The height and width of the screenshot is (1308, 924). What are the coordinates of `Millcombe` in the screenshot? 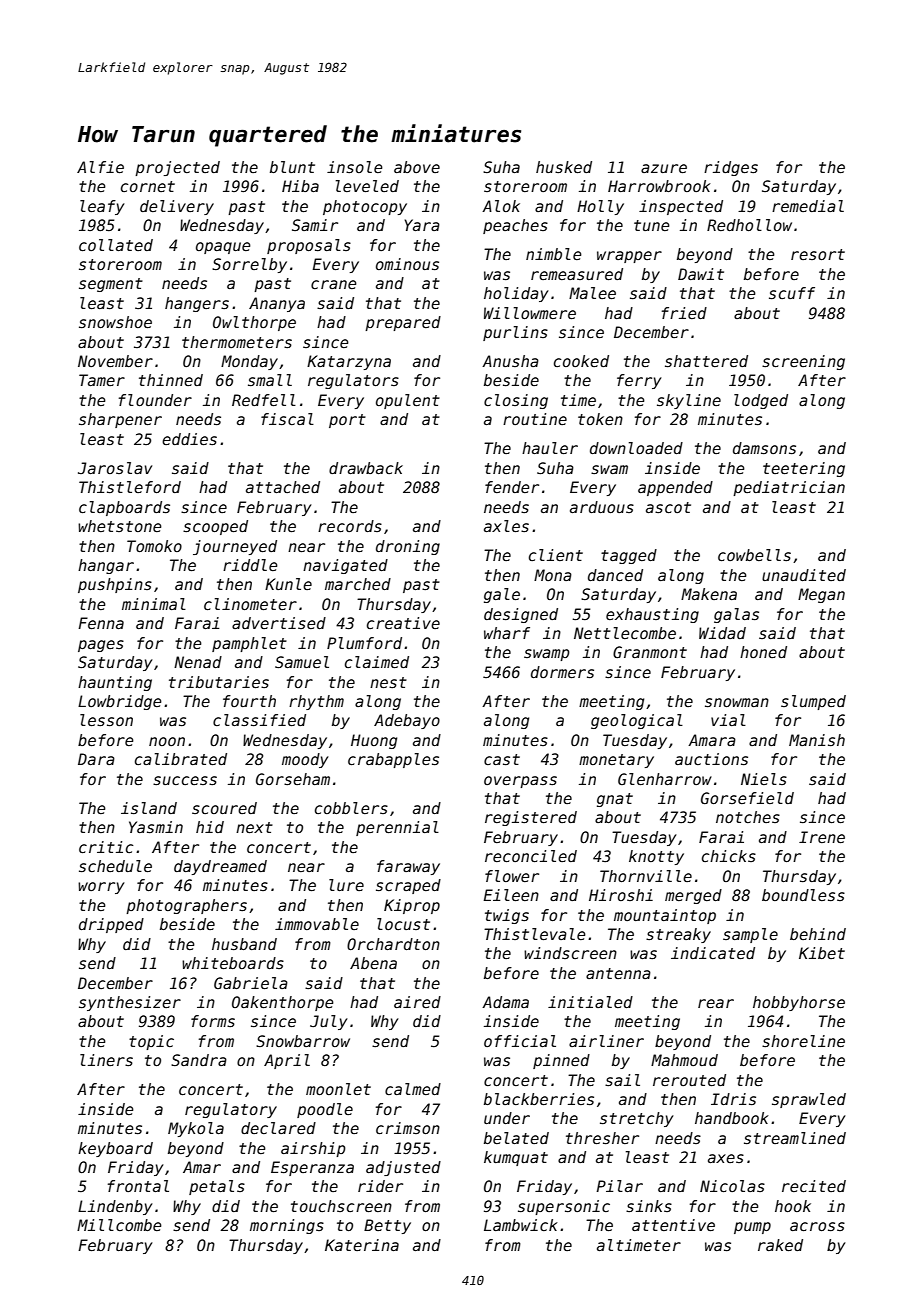 It's located at (119, 1225).
